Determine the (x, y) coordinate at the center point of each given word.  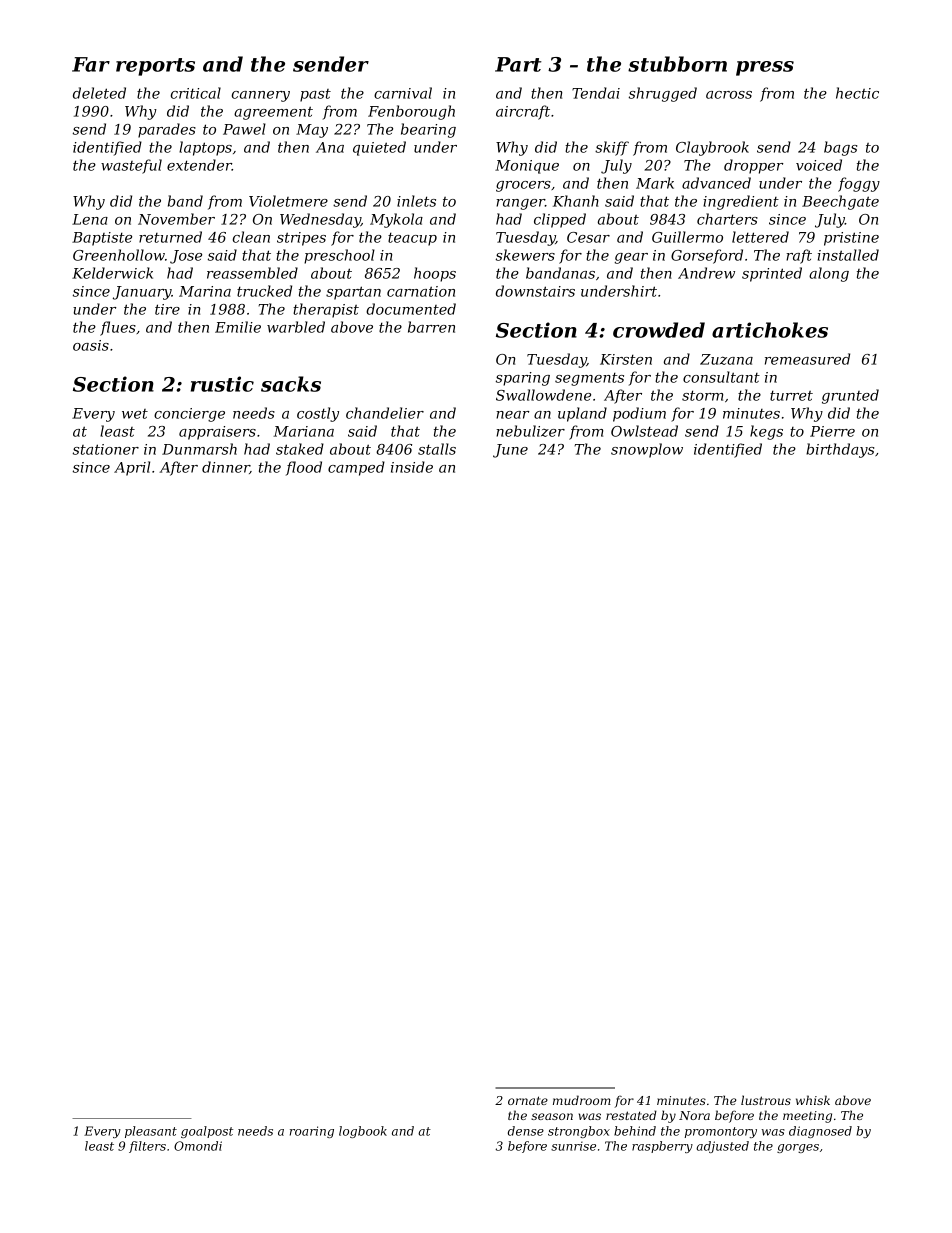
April (132, 468)
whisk (813, 1100)
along (829, 274)
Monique (527, 167)
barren (431, 327)
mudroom (582, 1100)
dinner (226, 467)
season (552, 1116)
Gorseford (707, 256)
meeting (807, 1117)
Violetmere (288, 201)
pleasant (151, 1132)
